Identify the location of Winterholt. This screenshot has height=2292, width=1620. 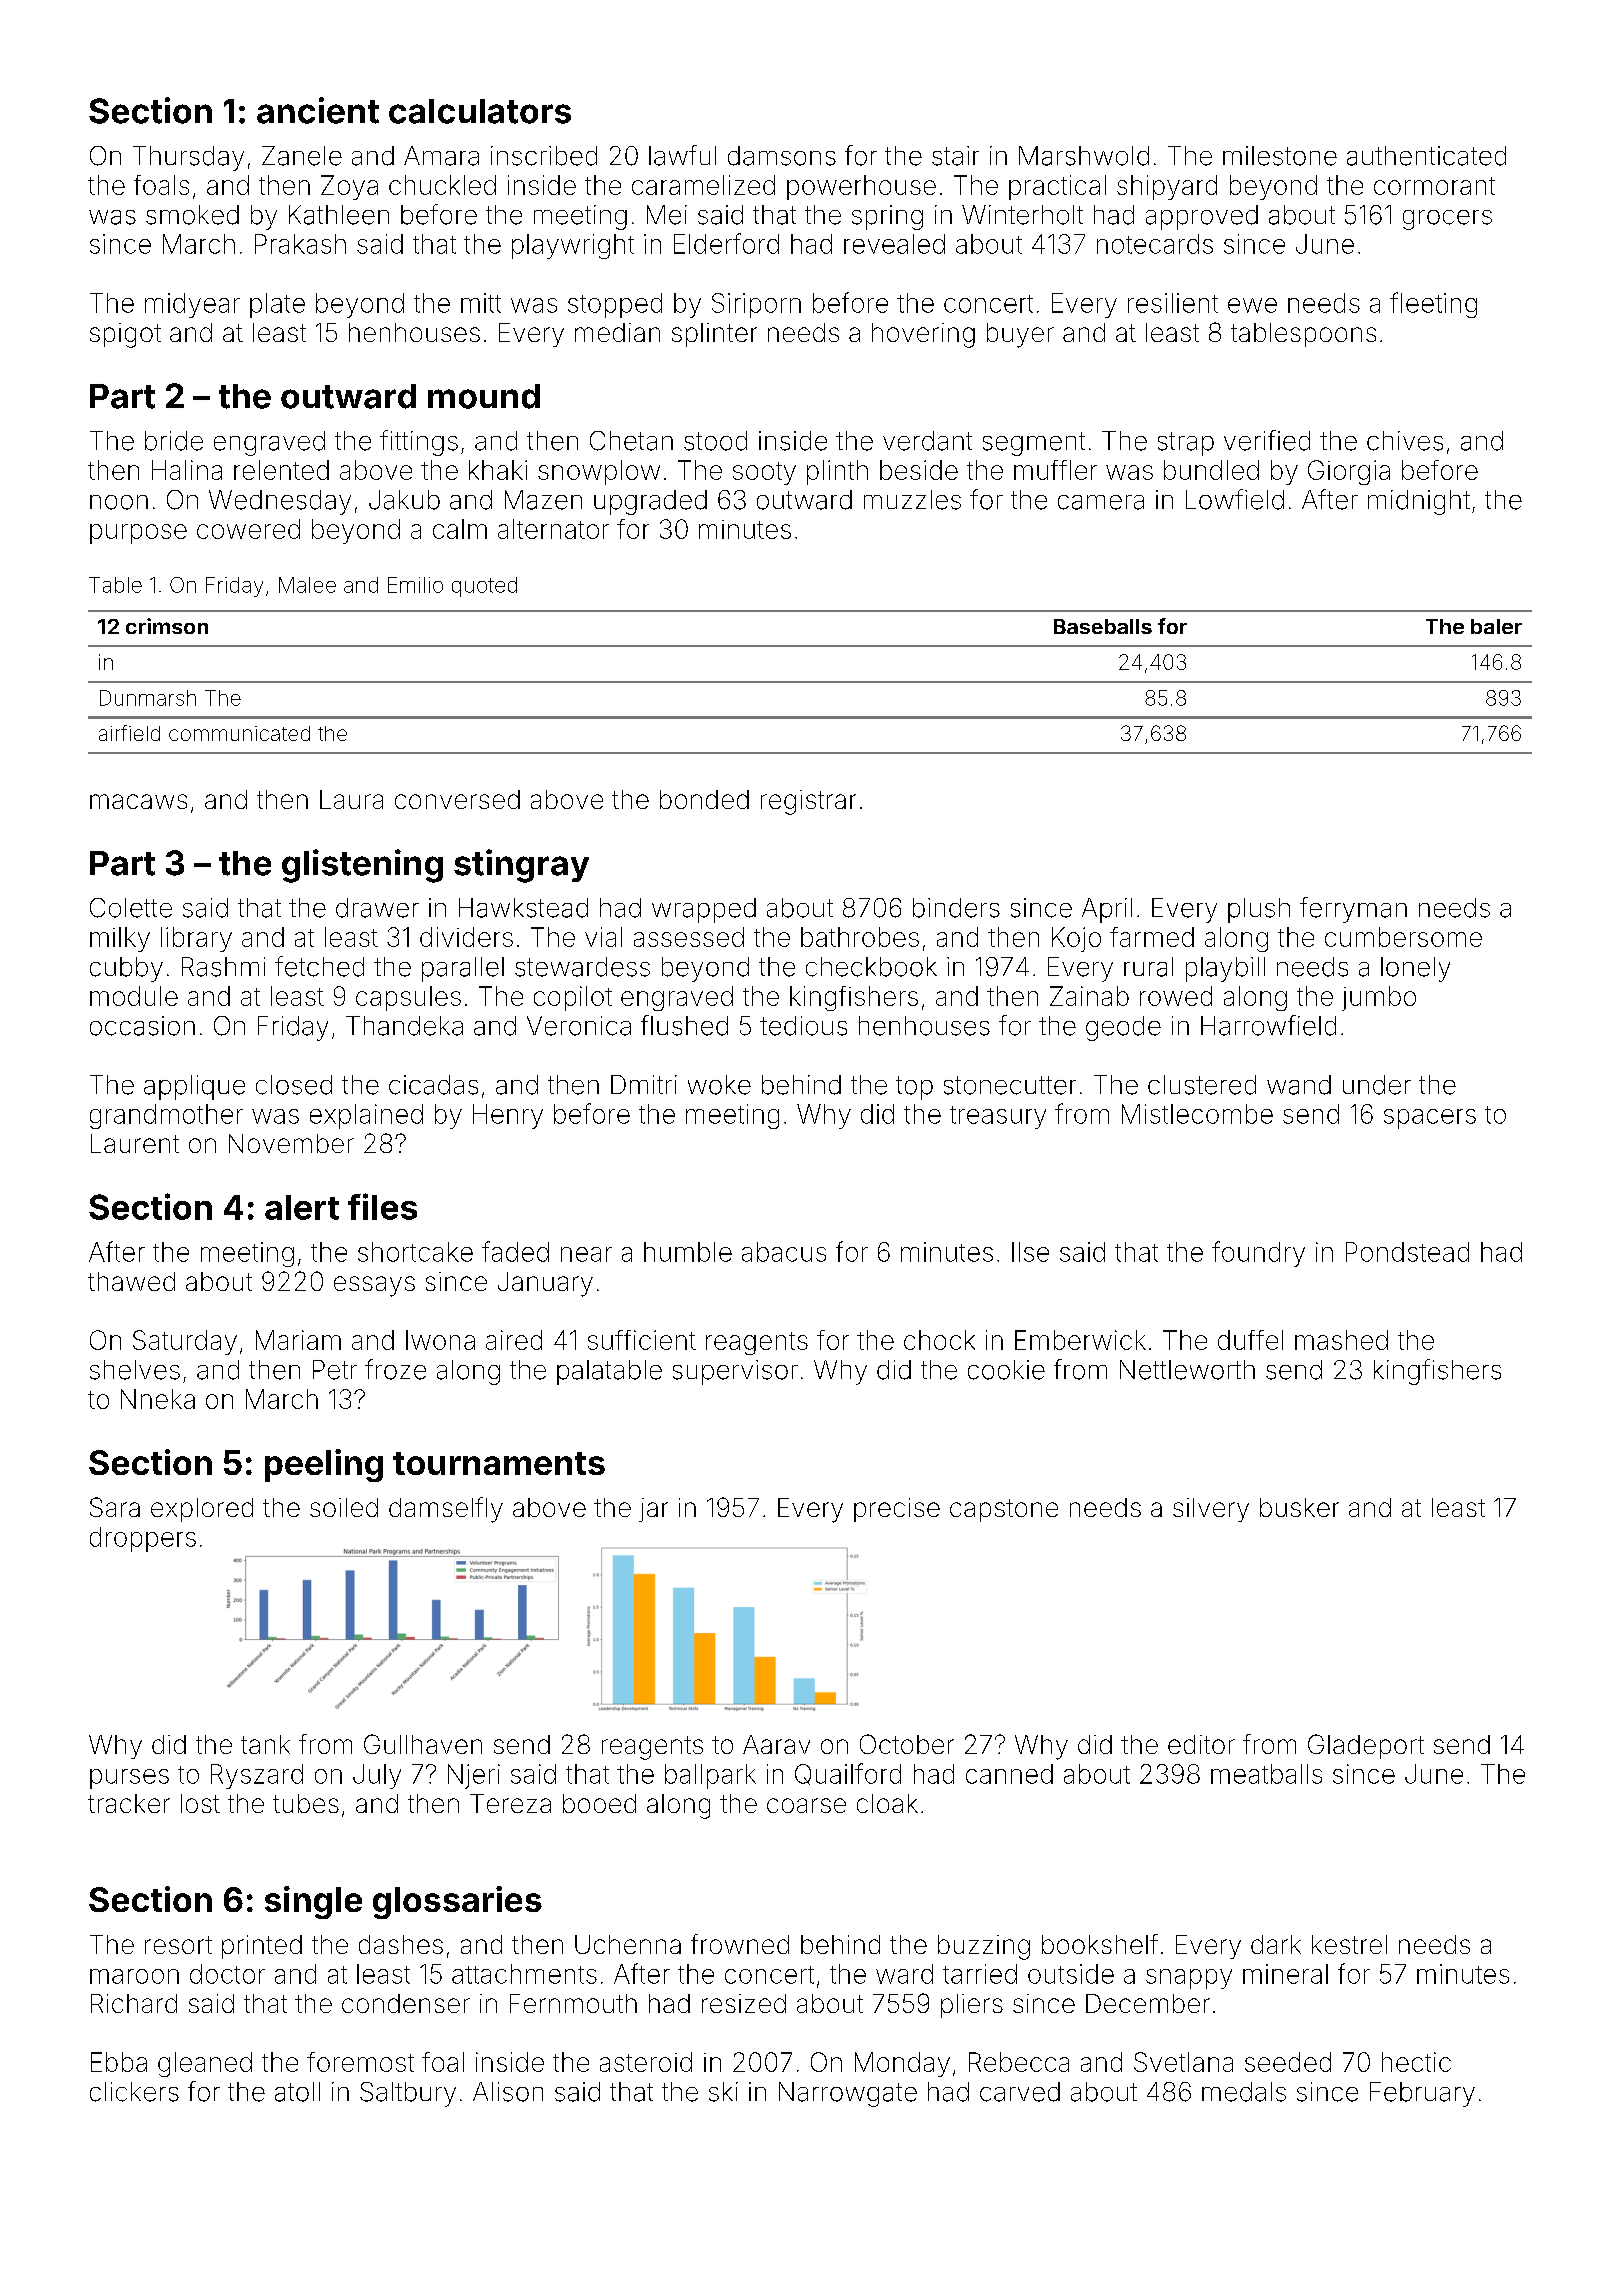
(1022, 215).
